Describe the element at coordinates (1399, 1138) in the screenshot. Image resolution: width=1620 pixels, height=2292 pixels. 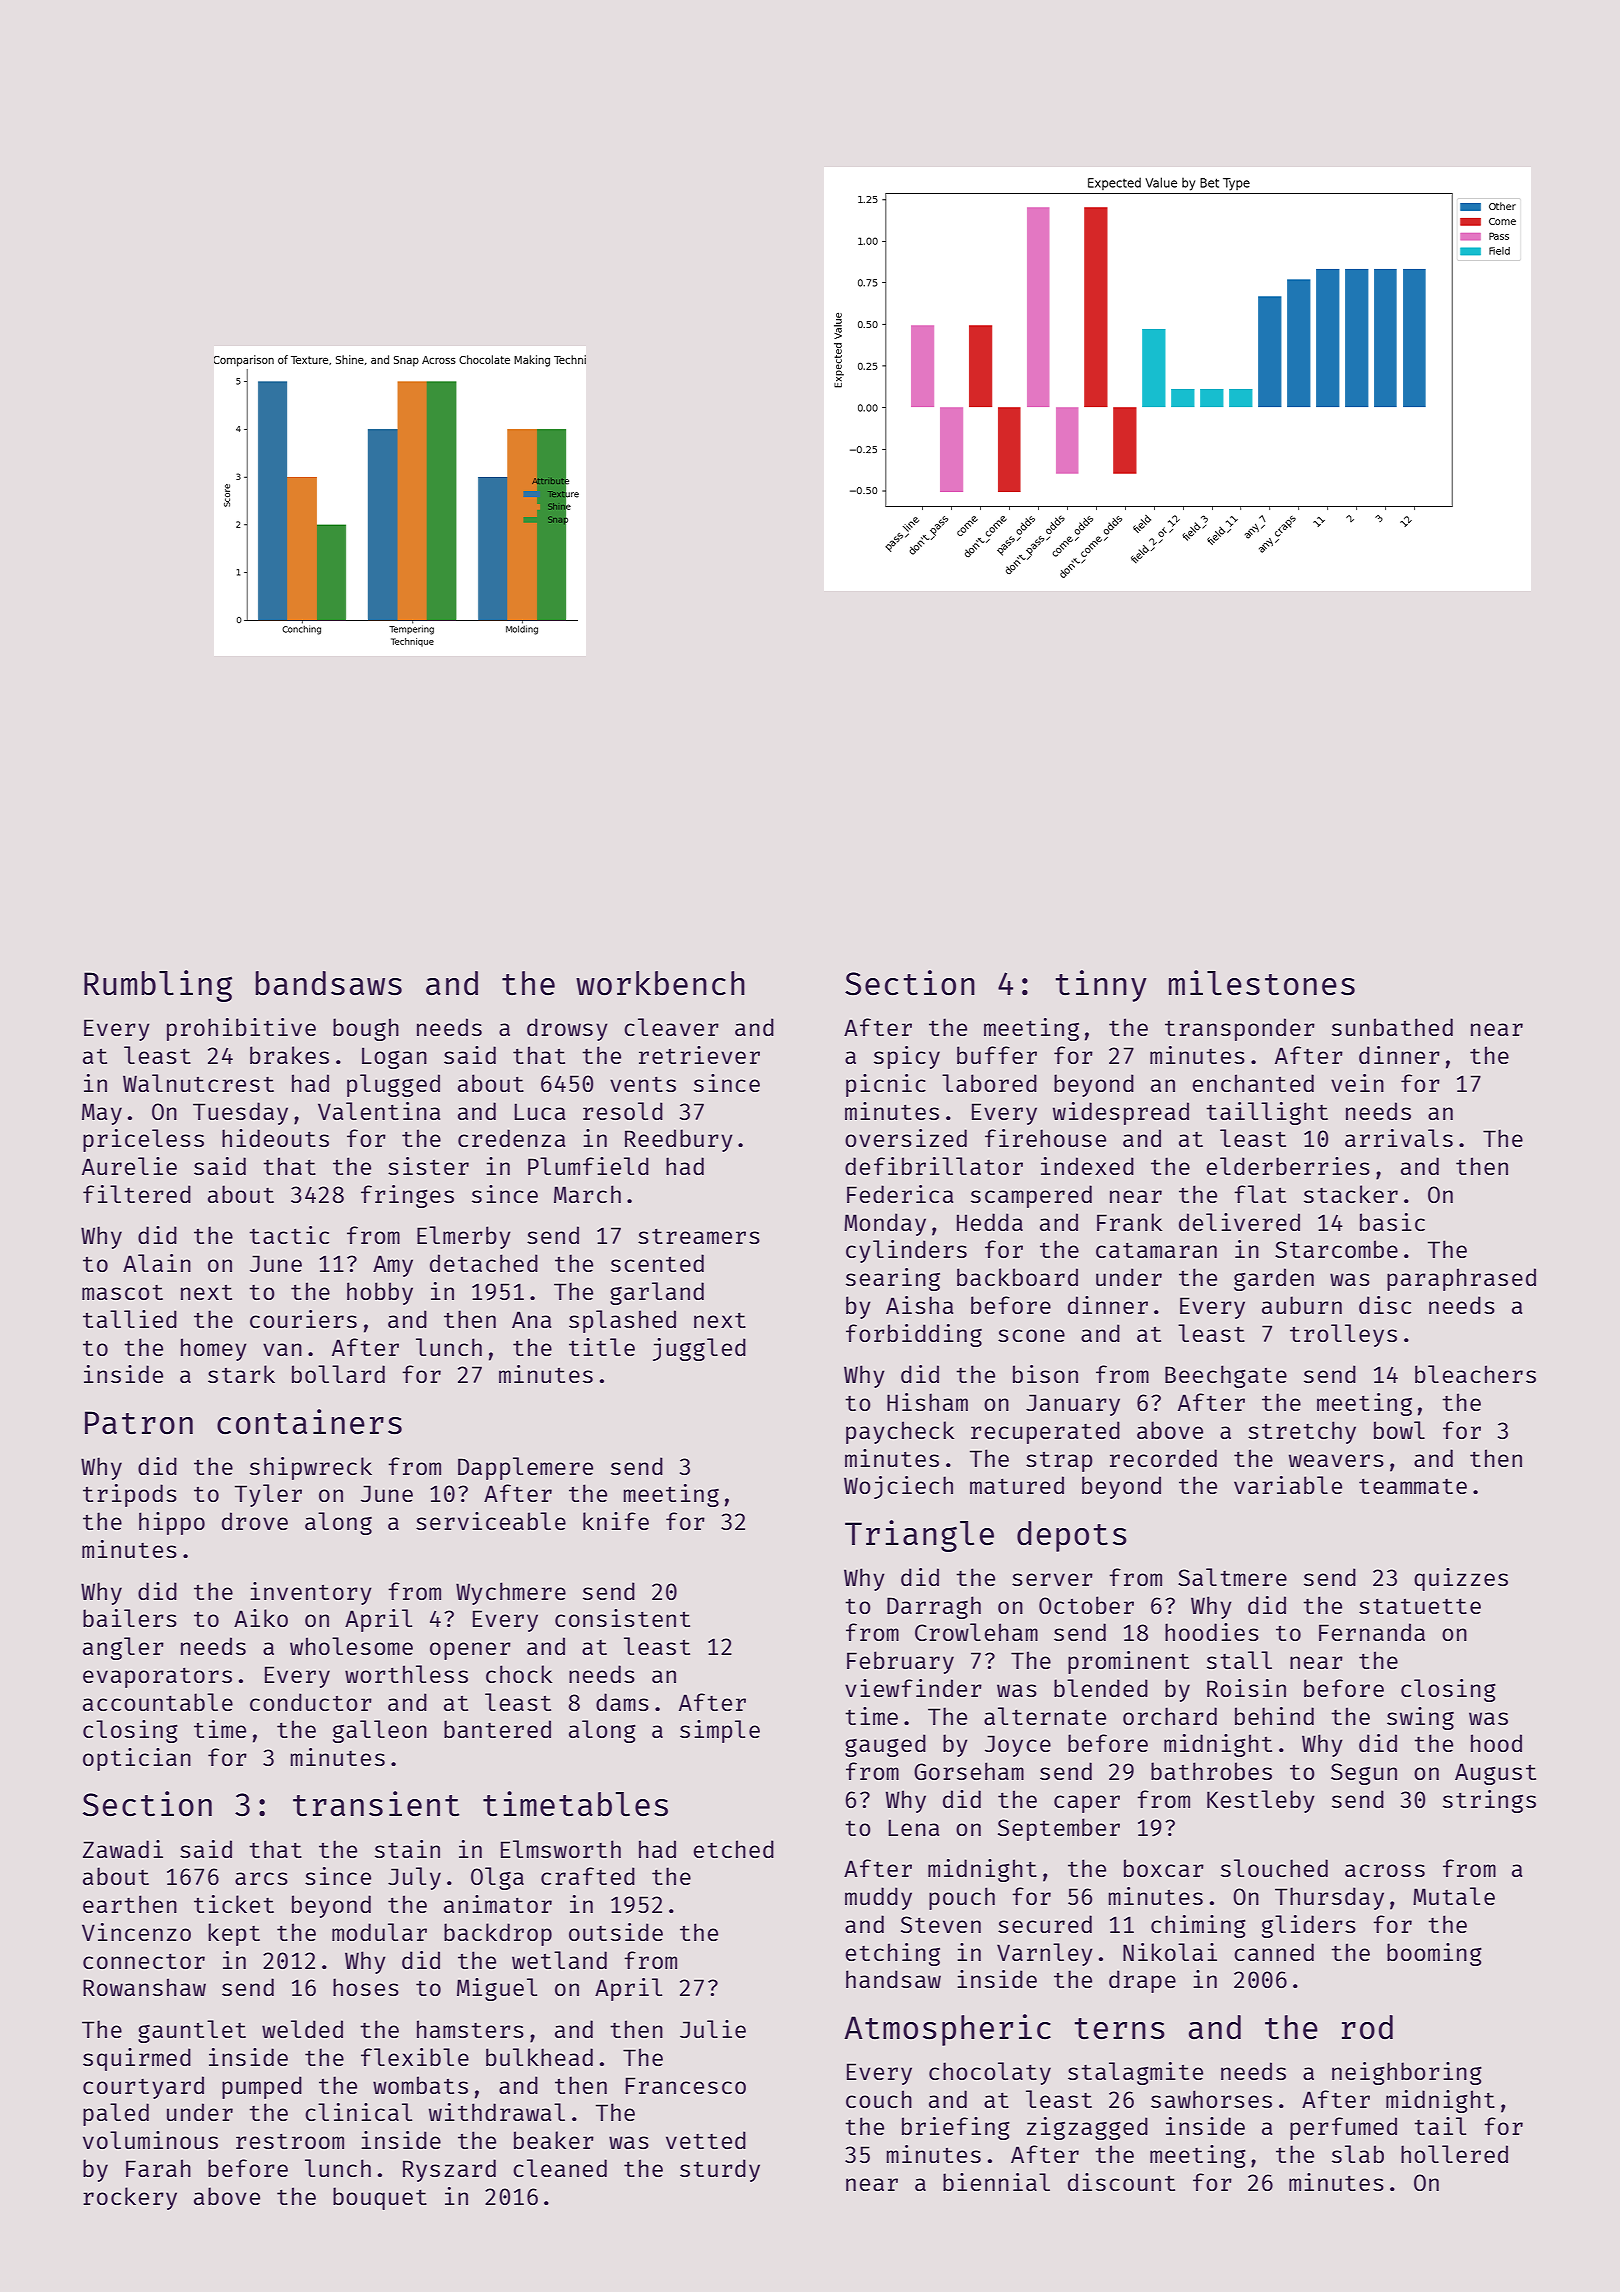
I see `arrivals` at that location.
